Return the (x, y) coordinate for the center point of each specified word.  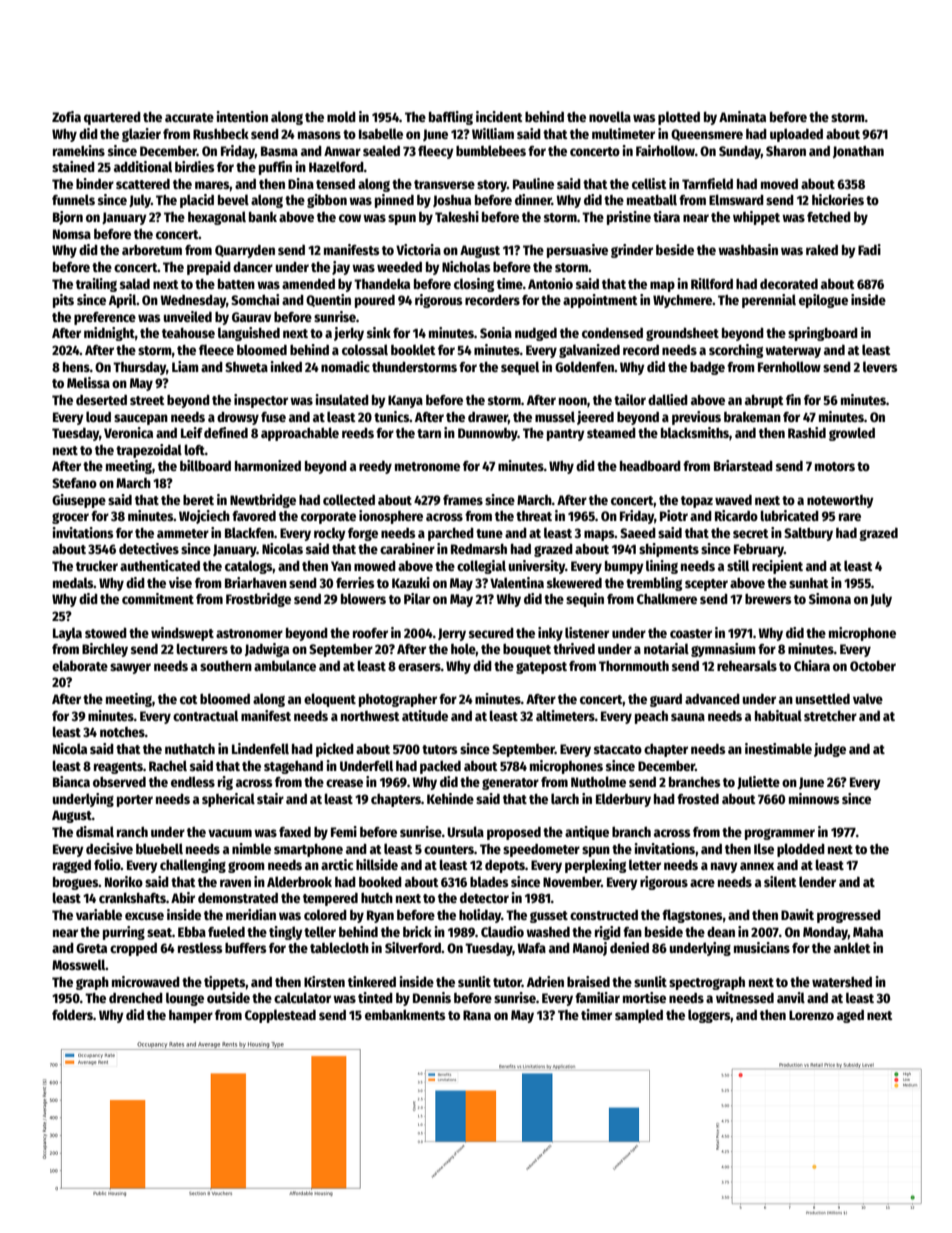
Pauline (533, 183)
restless (200, 947)
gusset (549, 917)
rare (850, 517)
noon (573, 401)
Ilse (764, 848)
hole (463, 648)
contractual (205, 715)
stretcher (830, 716)
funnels (73, 199)
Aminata (742, 116)
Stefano (74, 483)
